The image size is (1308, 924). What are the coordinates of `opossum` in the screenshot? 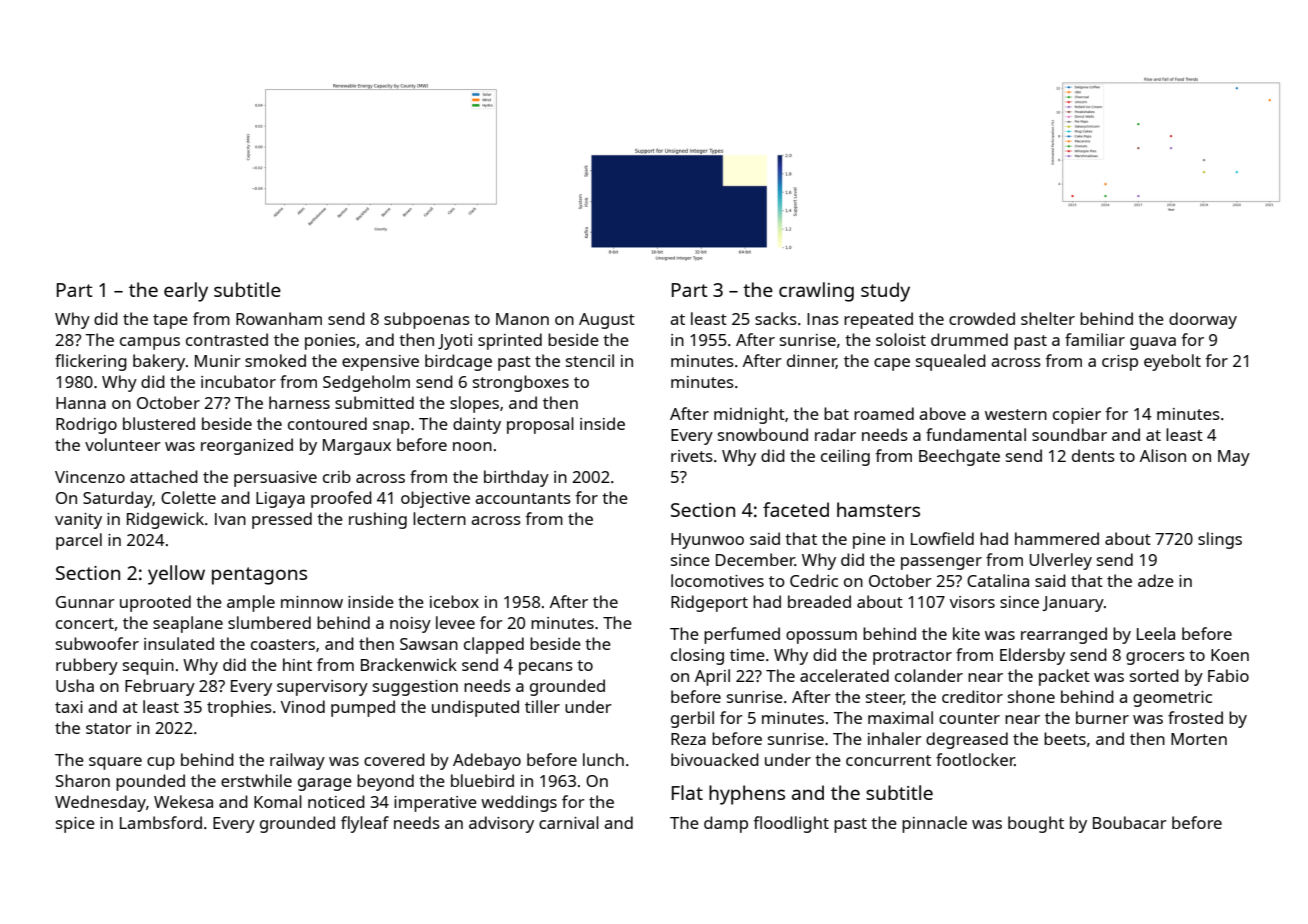 It's located at (821, 637).
